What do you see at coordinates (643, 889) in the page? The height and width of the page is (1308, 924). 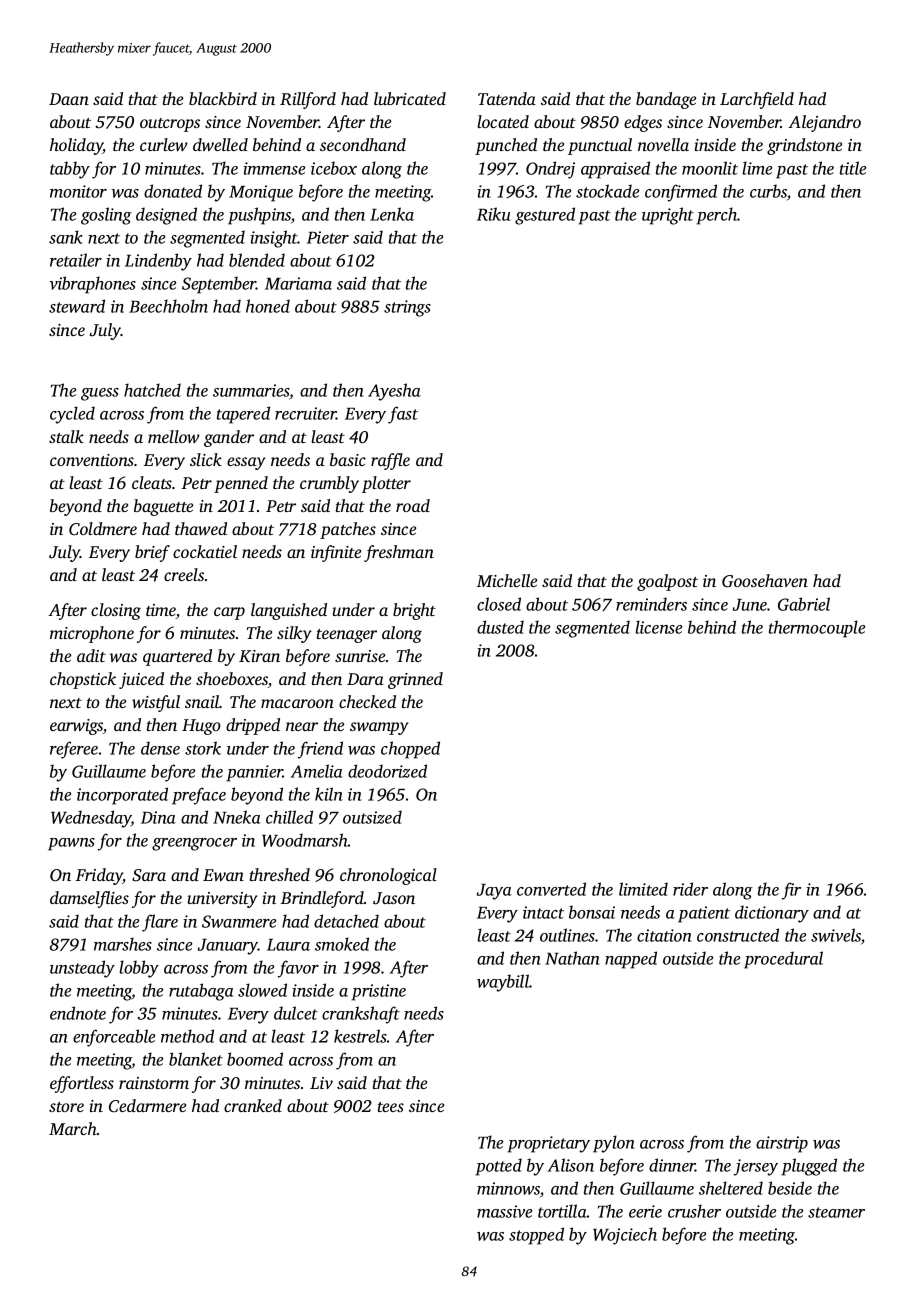 I see `limited` at bounding box center [643, 889].
